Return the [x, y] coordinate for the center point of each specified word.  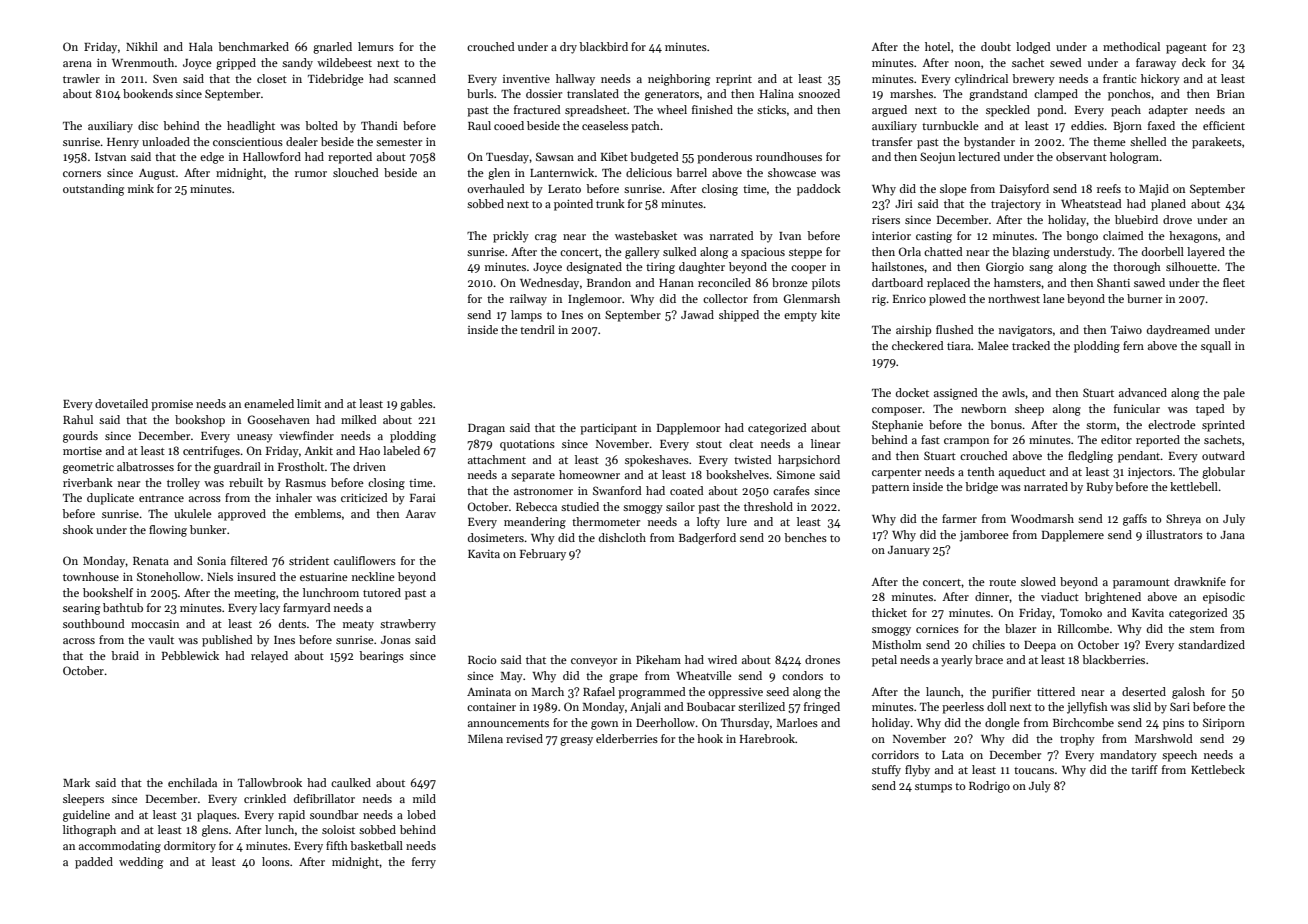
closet [272, 78]
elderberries [627, 738]
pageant [1186, 49]
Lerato [564, 189]
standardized [1211, 644]
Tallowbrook [270, 782]
